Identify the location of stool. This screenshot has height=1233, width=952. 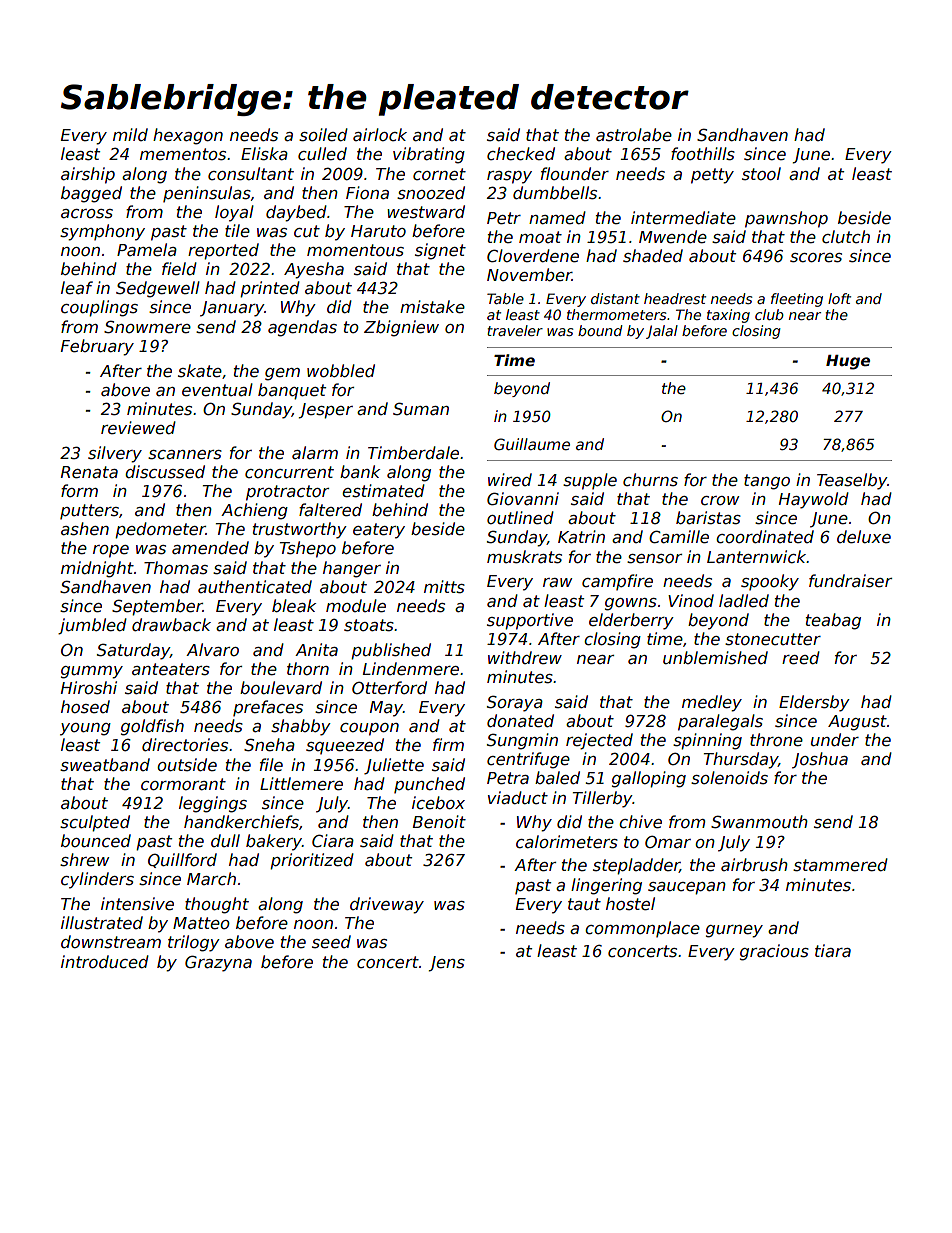
(761, 173).
